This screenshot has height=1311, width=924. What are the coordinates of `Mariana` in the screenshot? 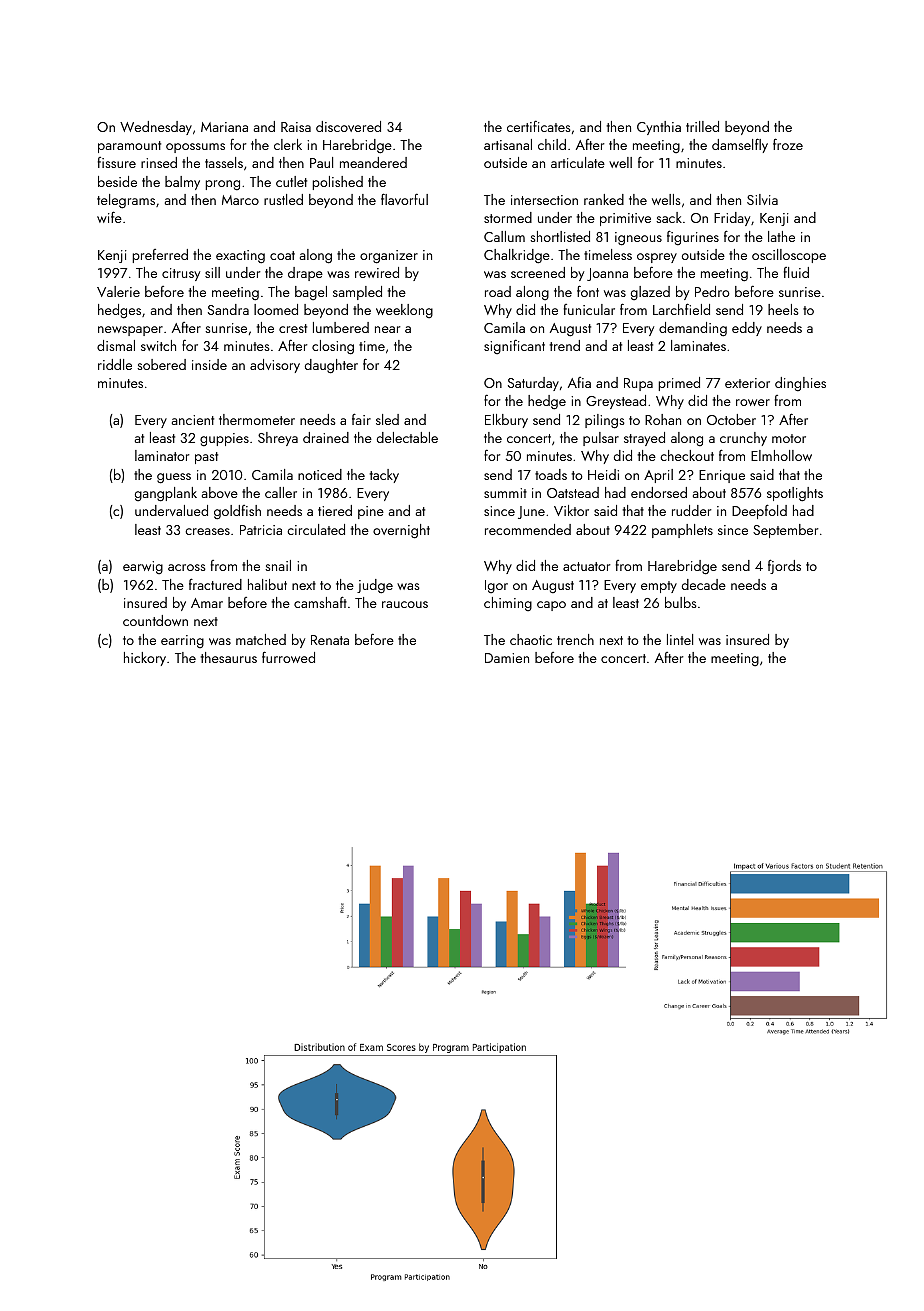 It's located at (224, 127).
